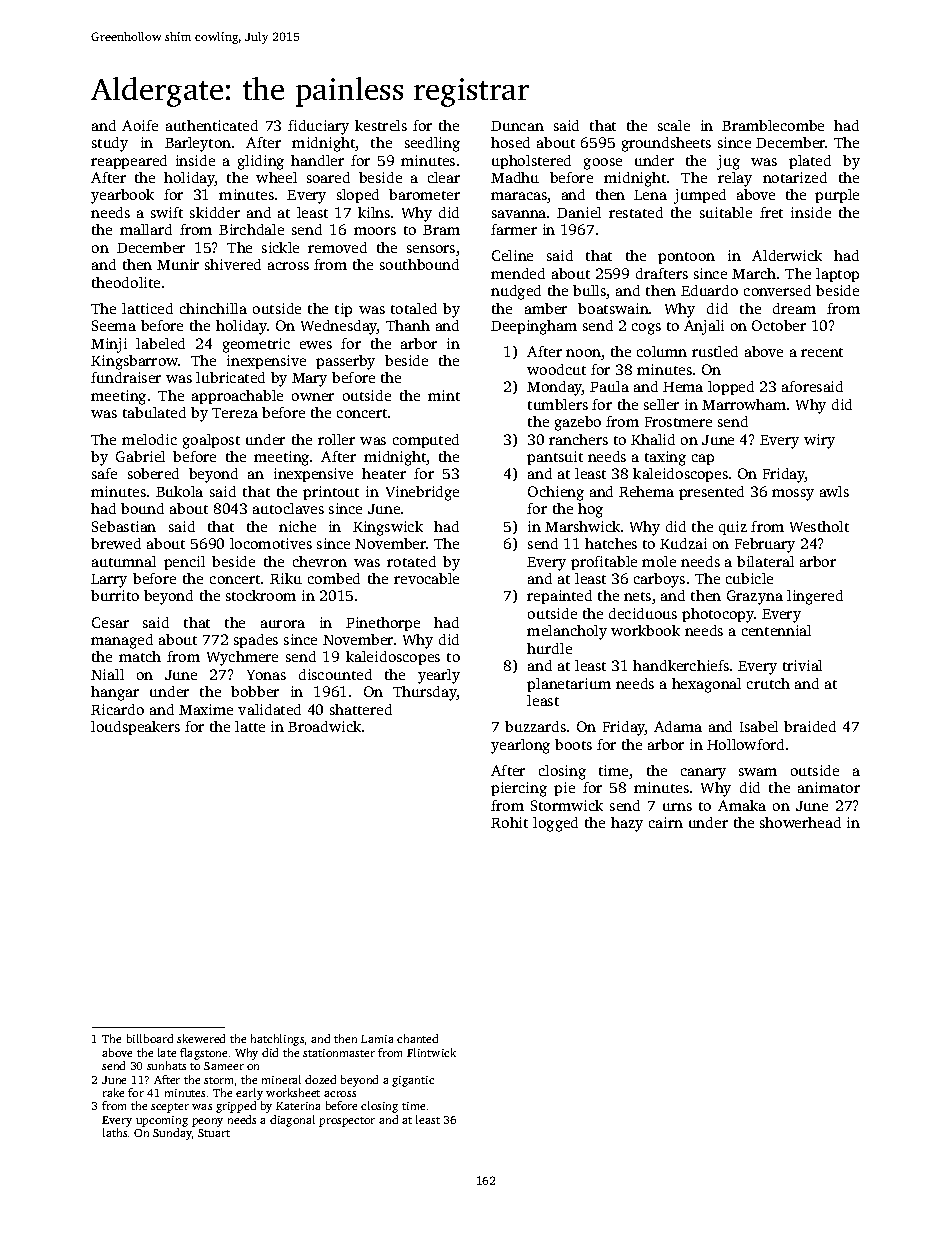 Image resolution: width=952 pixels, height=1233 pixels. What do you see at coordinates (347, 1122) in the screenshot?
I see `prospector` at bounding box center [347, 1122].
